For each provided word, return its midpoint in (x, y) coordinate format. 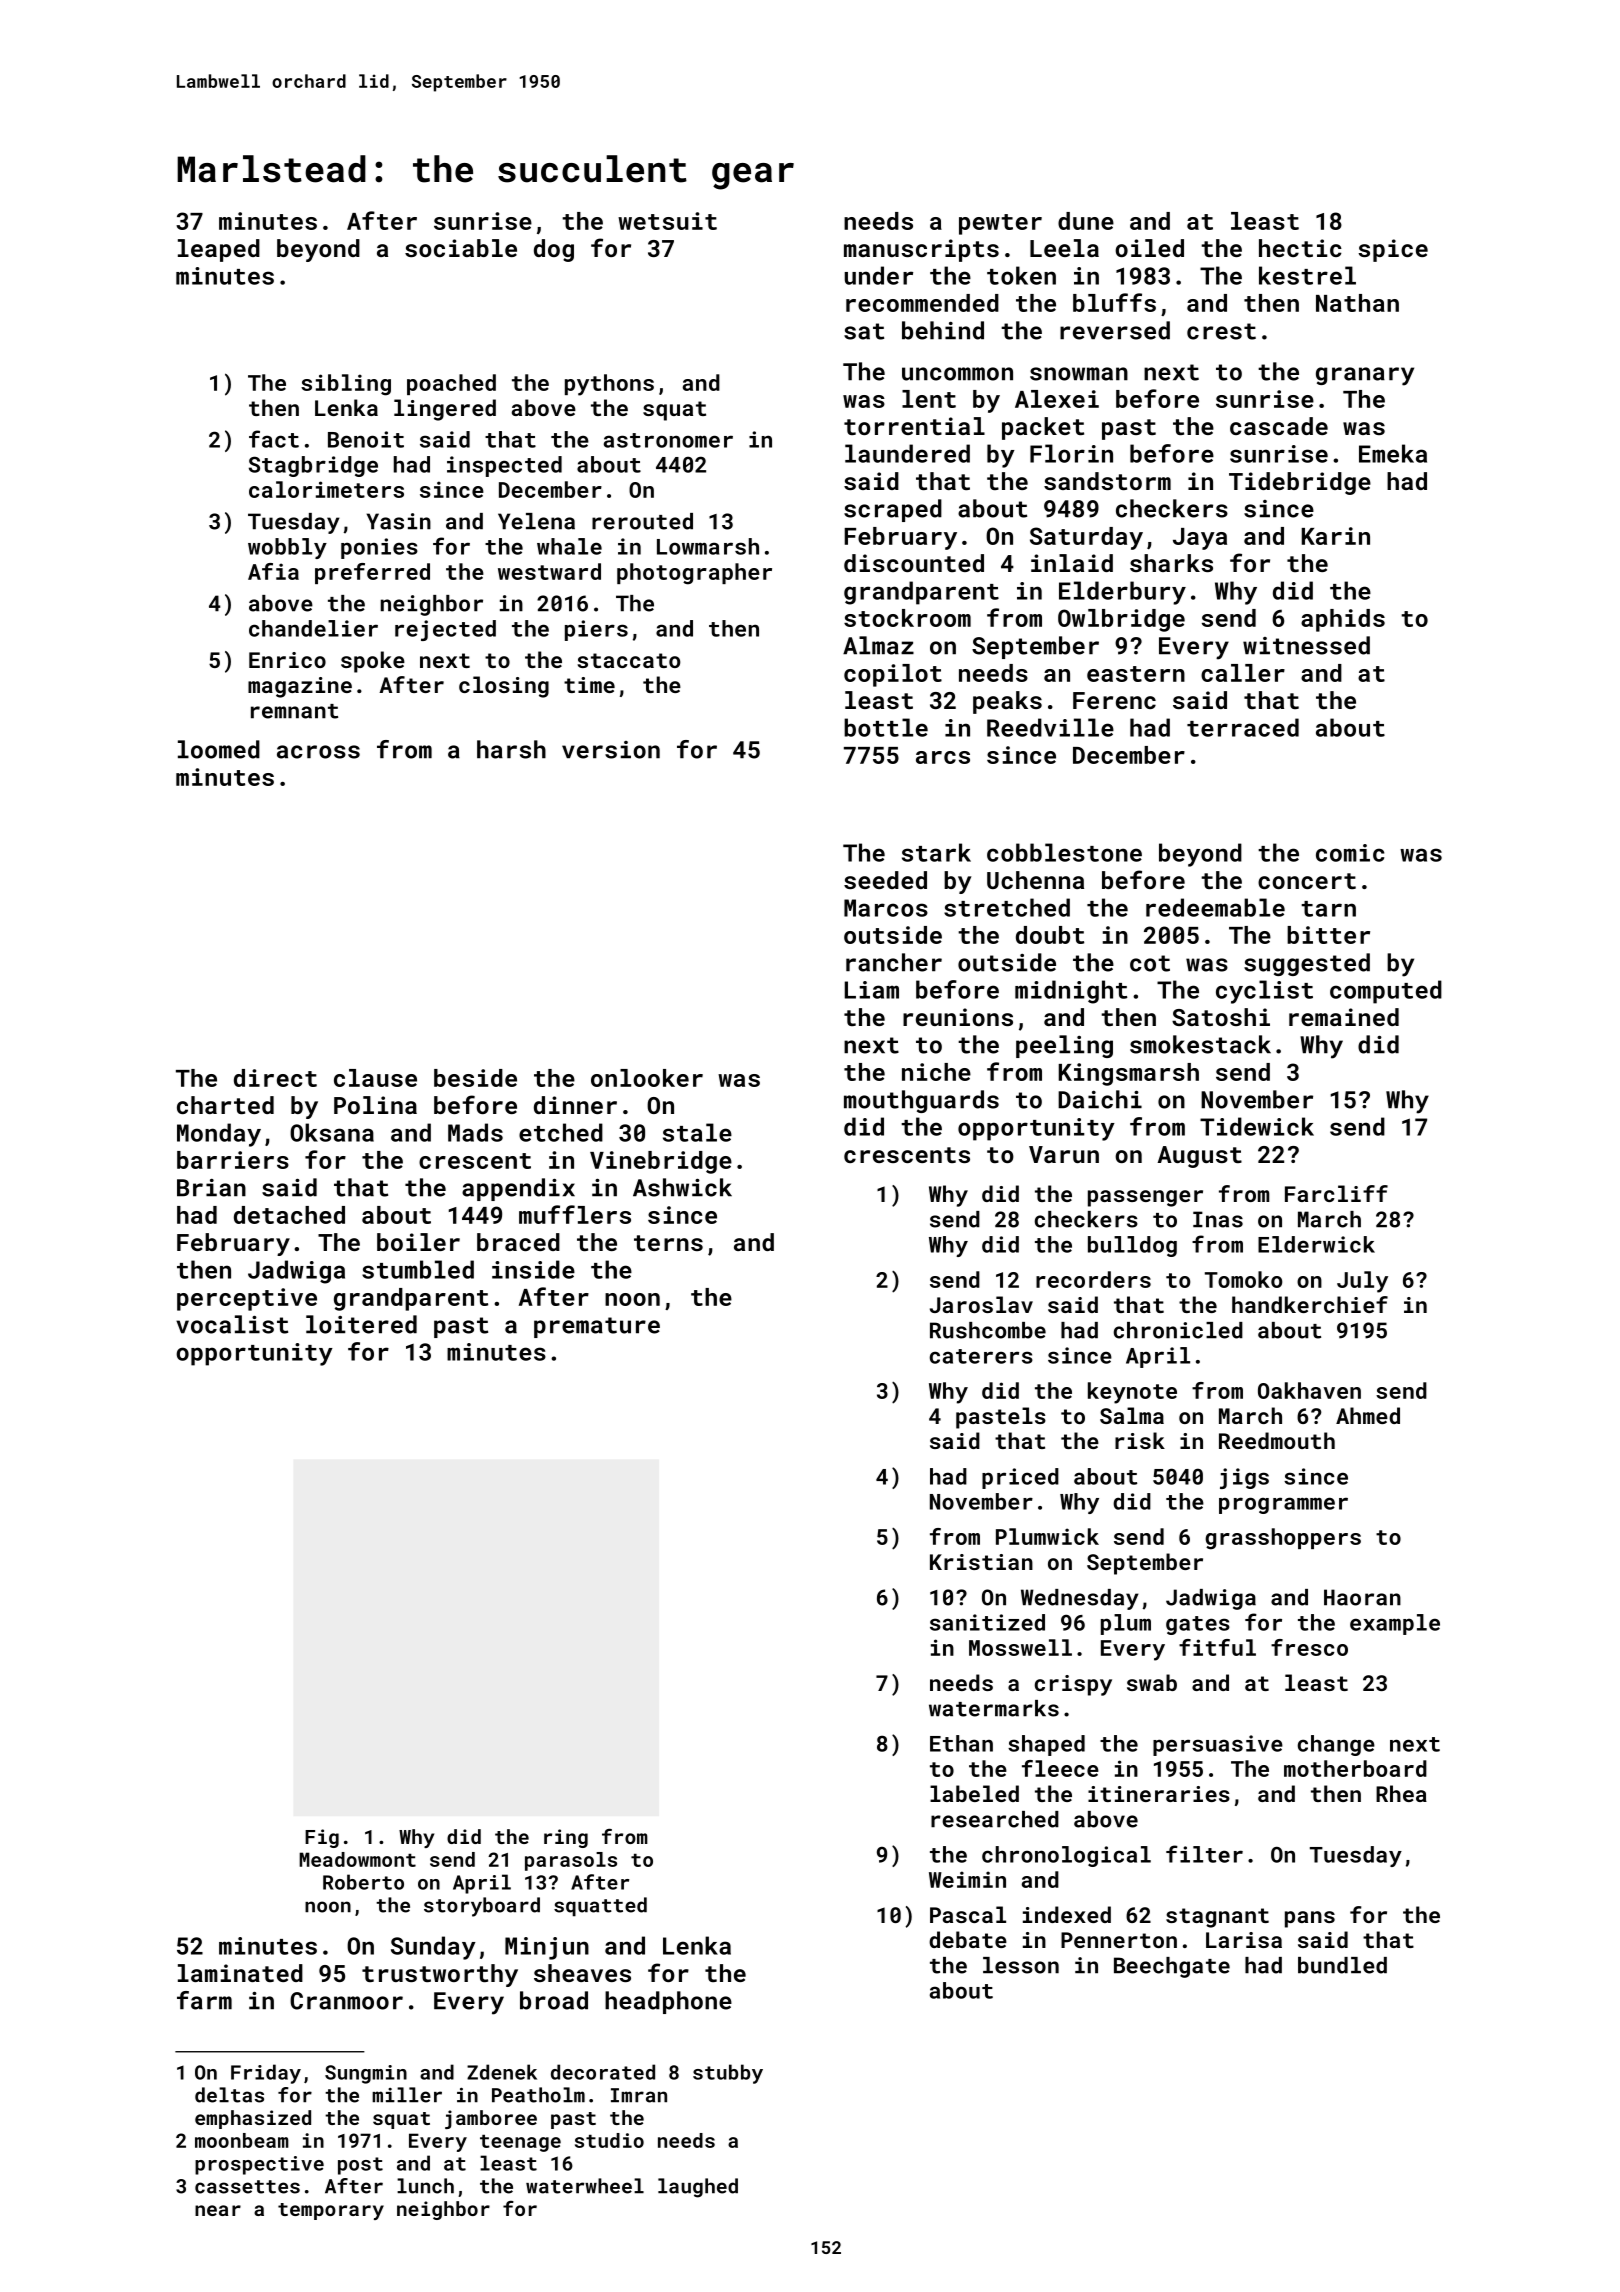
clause (375, 1078)
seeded (885, 880)
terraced (1243, 727)
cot (1150, 963)
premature (597, 1327)
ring (566, 1838)
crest (1221, 331)
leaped (219, 250)
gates (1198, 1625)
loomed (219, 749)
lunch (425, 2186)
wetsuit (667, 221)
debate (968, 1939)
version (611, 750)
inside (533, 1269)
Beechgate (1172, 1967)
